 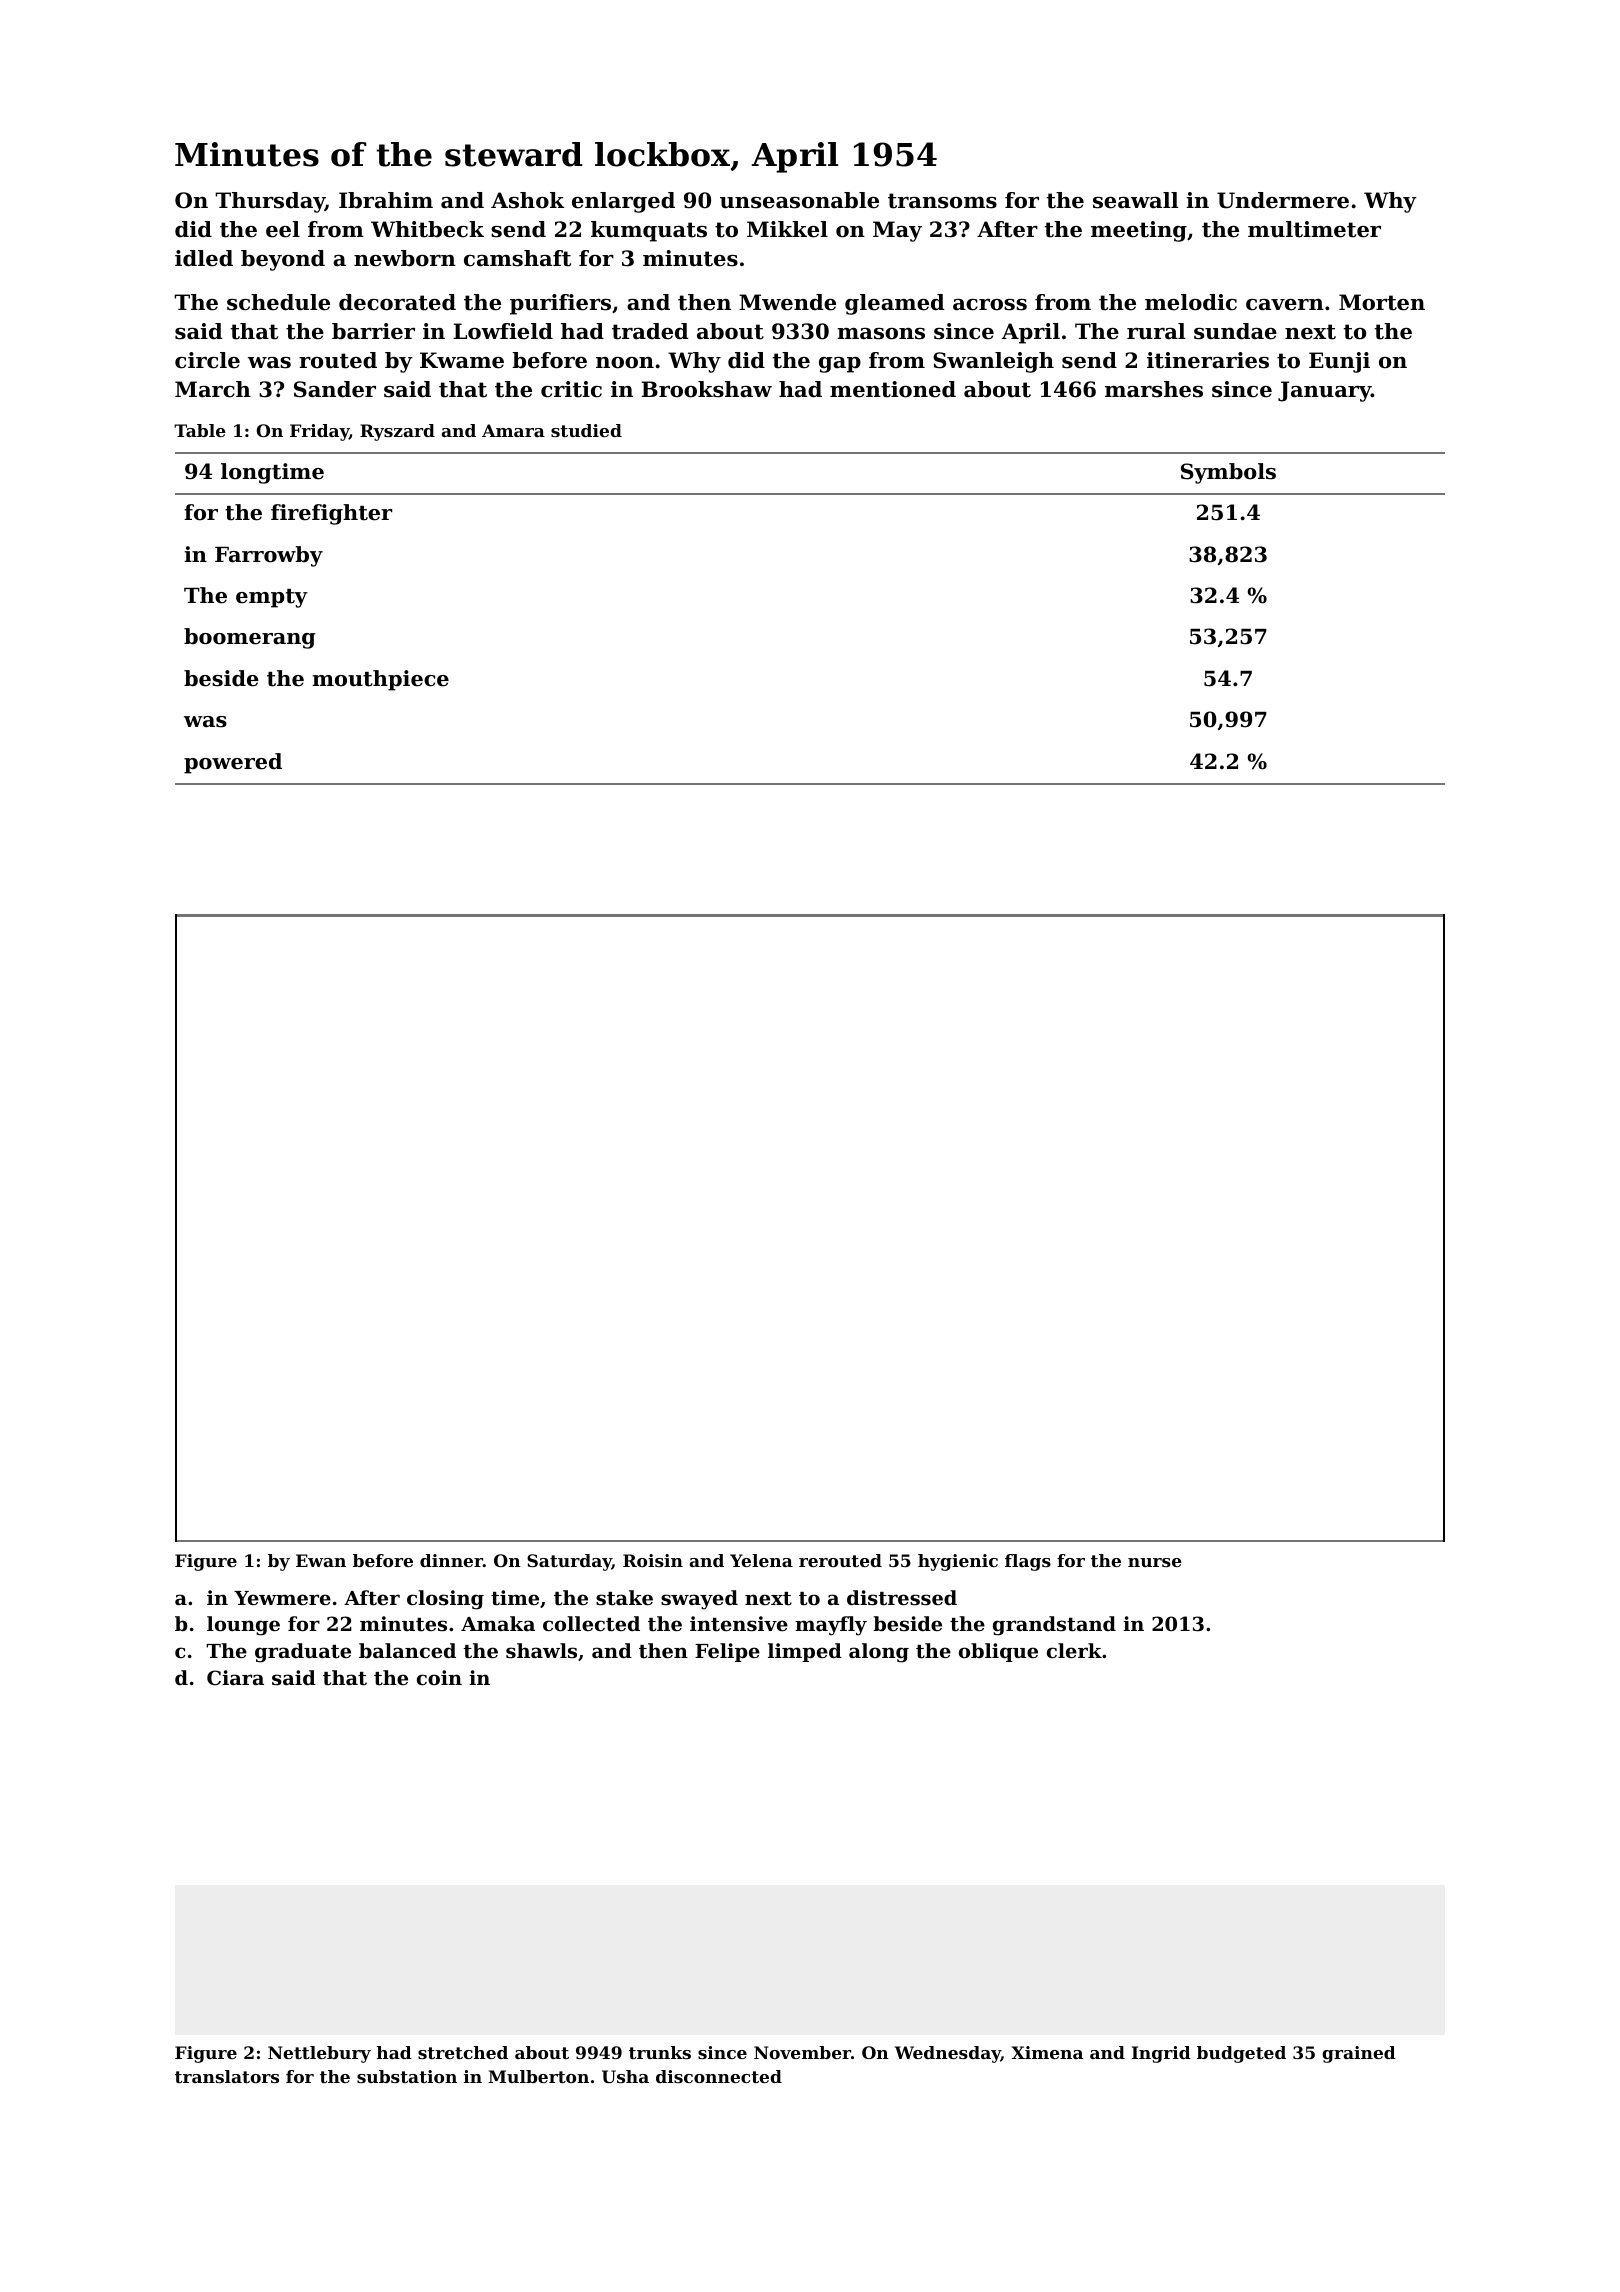 What do you see at coordinates (233, 763) in the page?
I see `powered` at bounding box center [233, 763].
